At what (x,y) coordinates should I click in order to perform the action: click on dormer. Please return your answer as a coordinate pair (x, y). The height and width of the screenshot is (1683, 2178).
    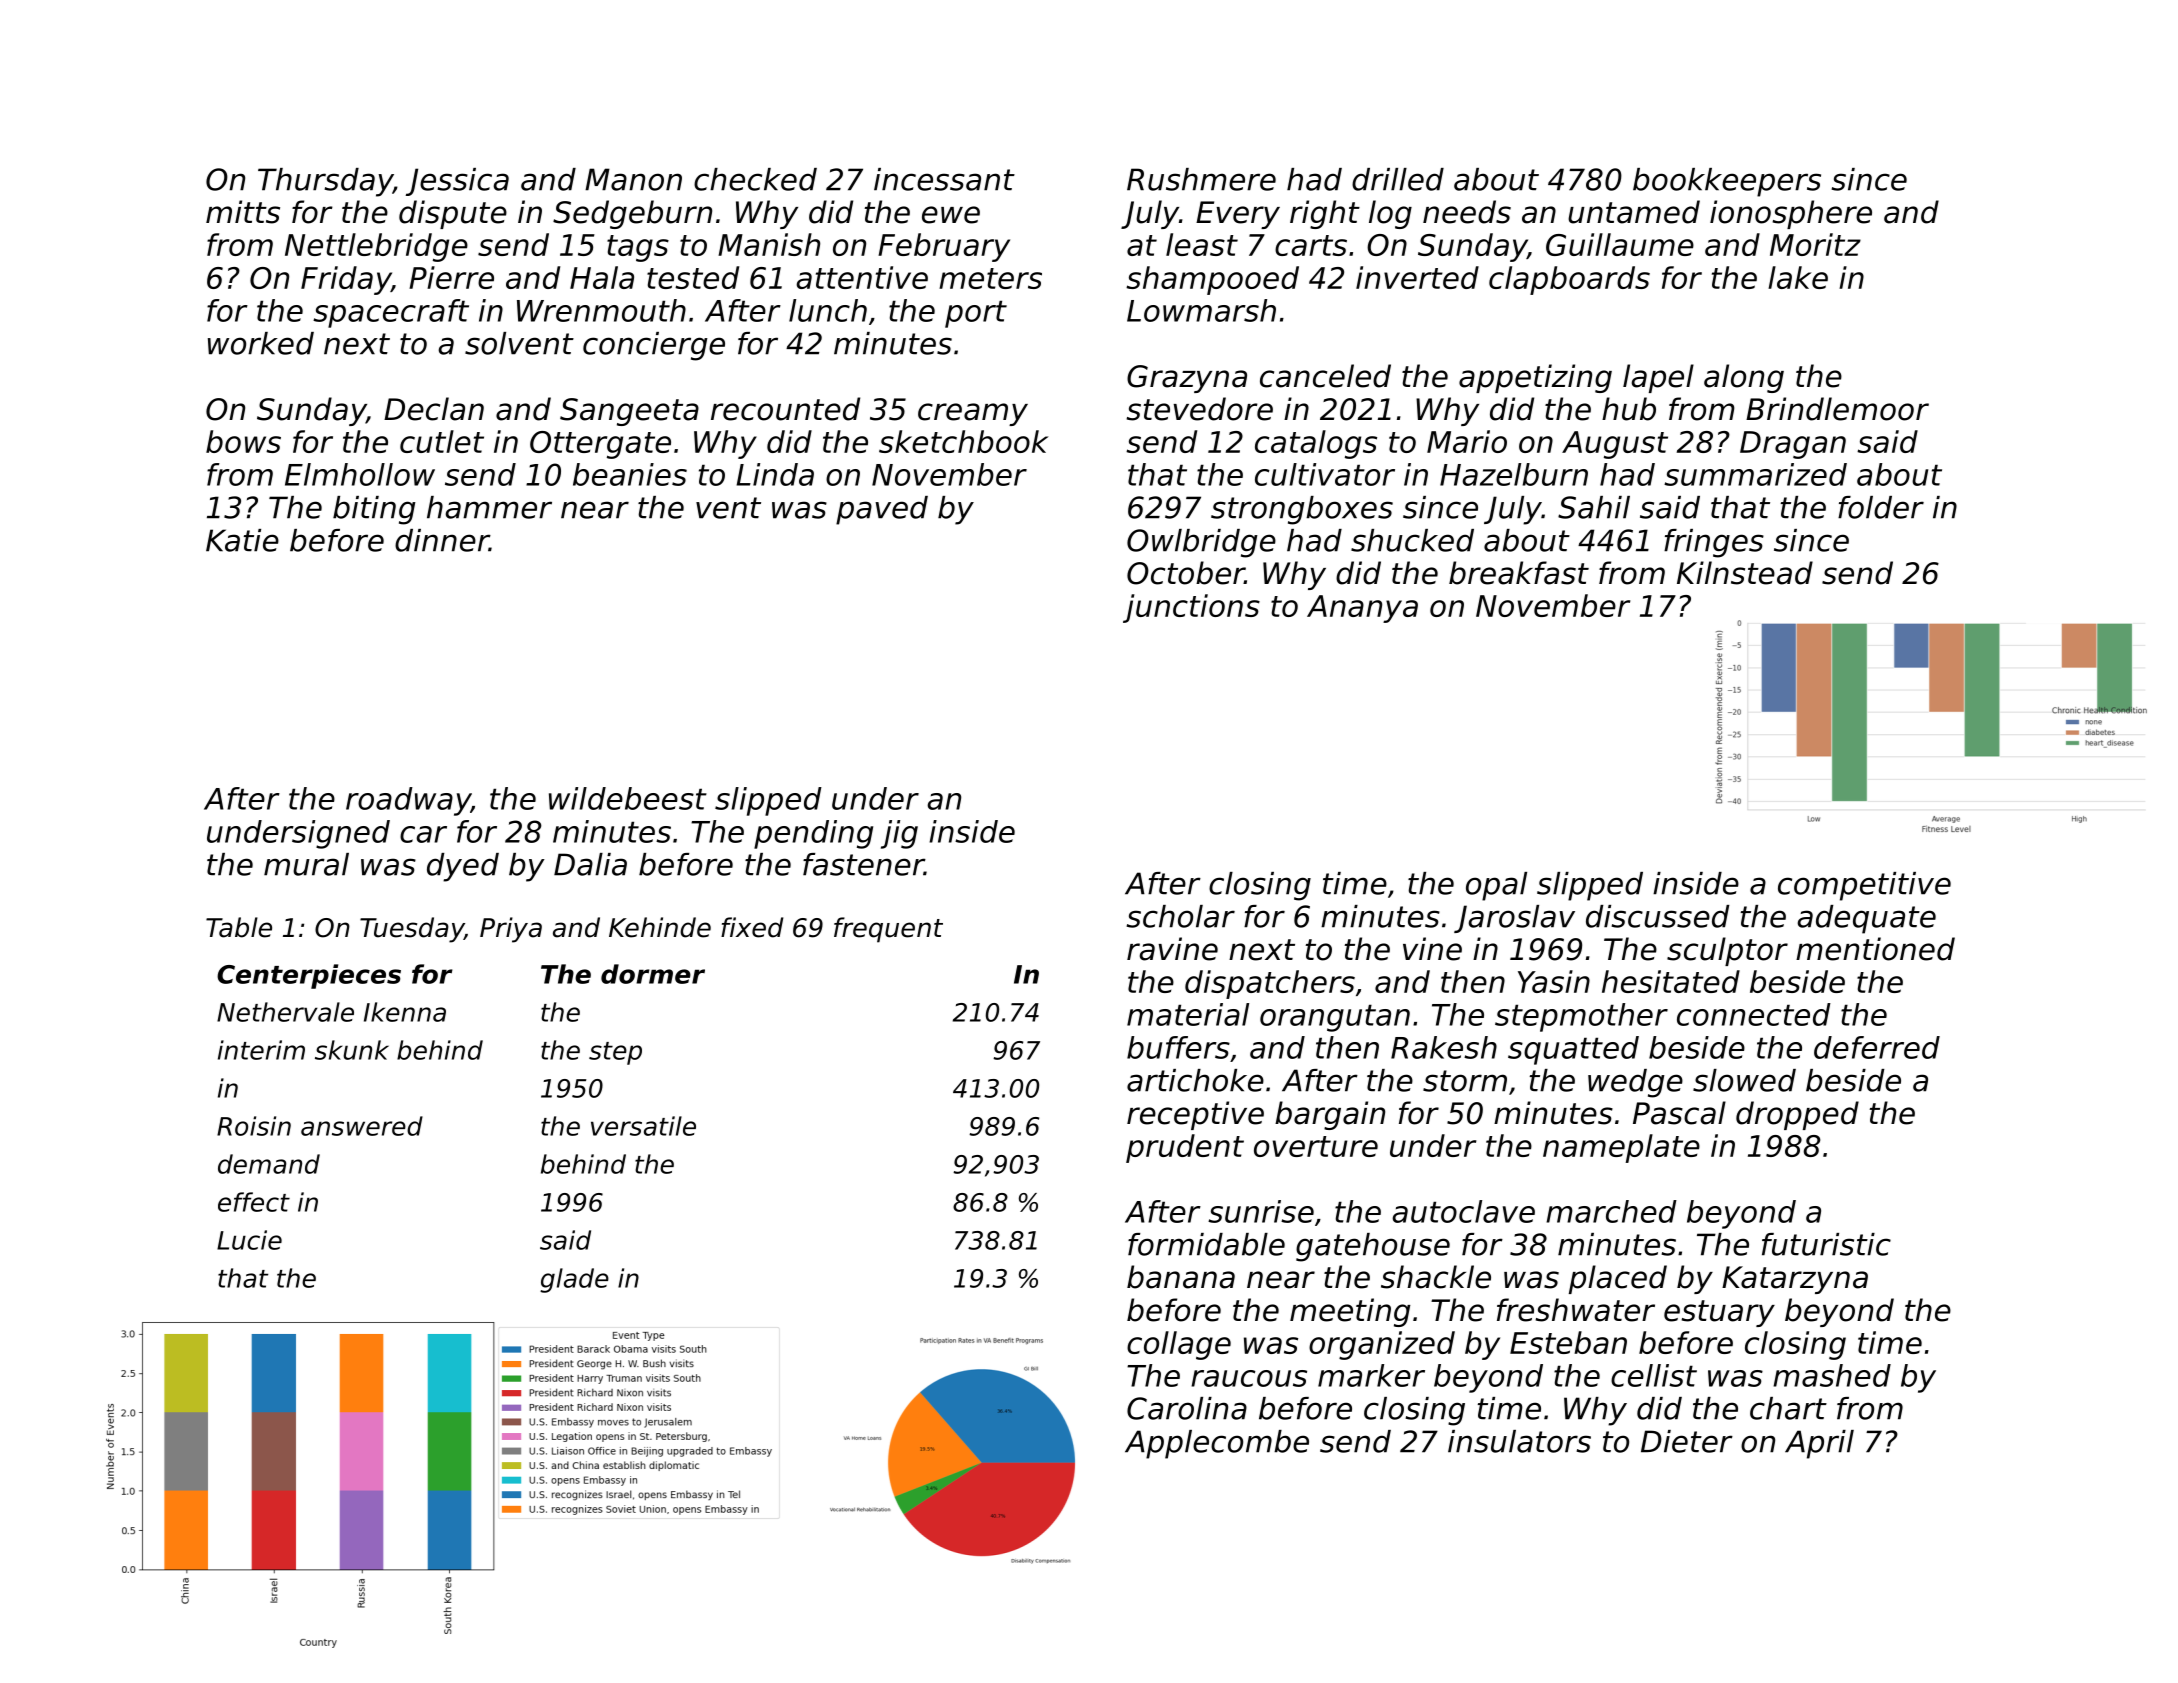
    Looking at the image, I should click on (653, 974).
